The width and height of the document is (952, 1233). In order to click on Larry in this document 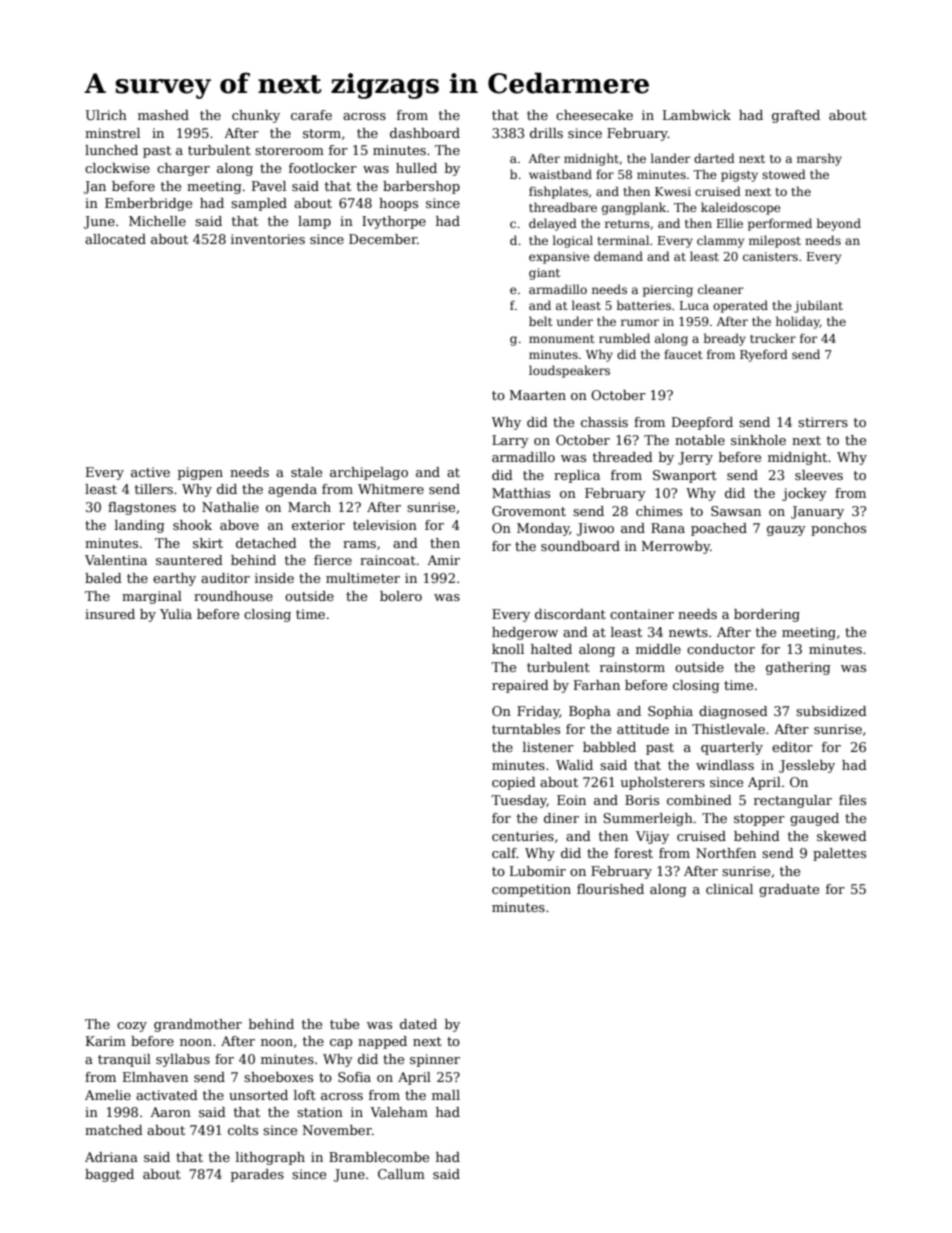, I will do `click(510, 441)`.
